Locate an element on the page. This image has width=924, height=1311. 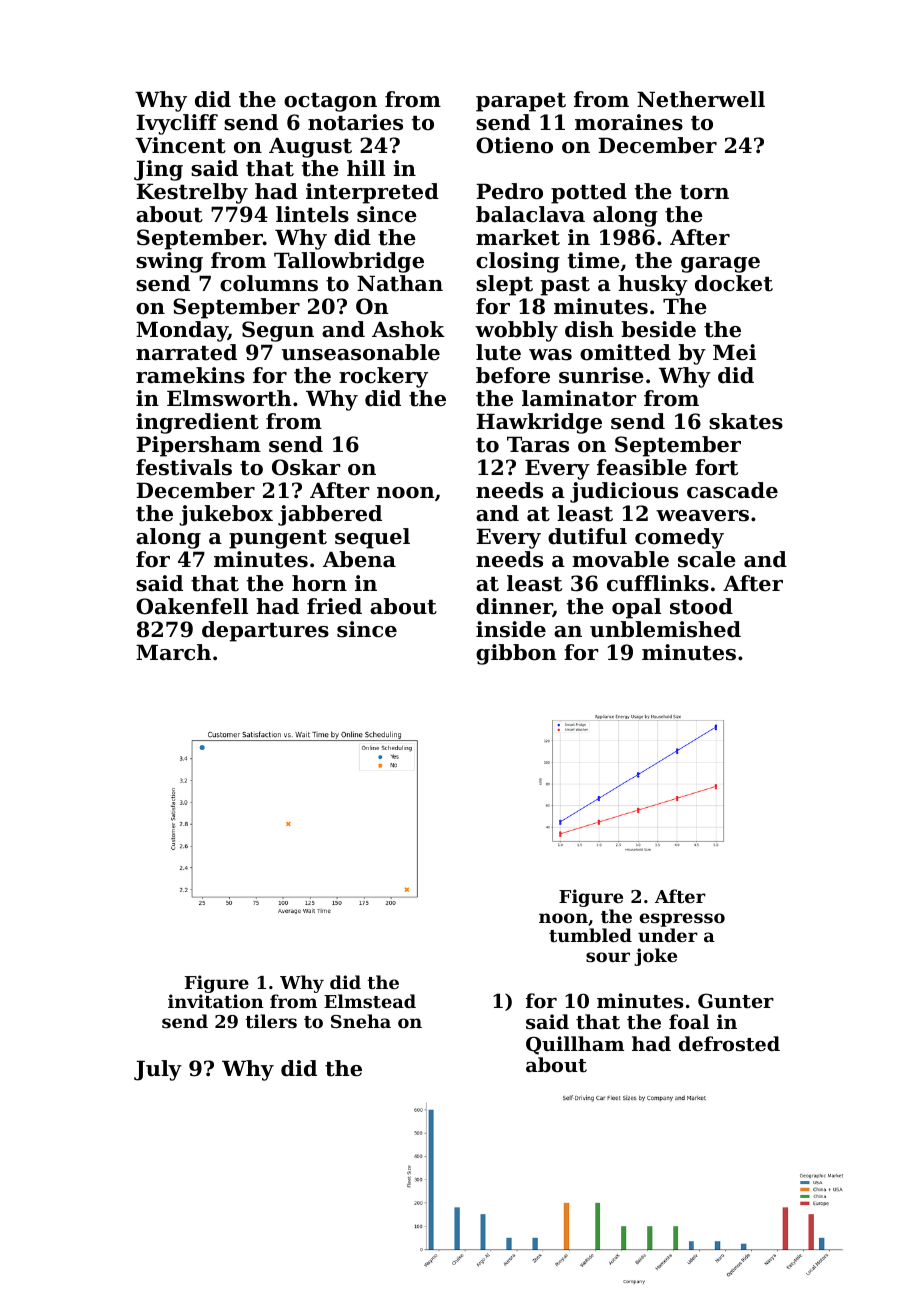
Pipersham is located at coordinates (198, 446).
